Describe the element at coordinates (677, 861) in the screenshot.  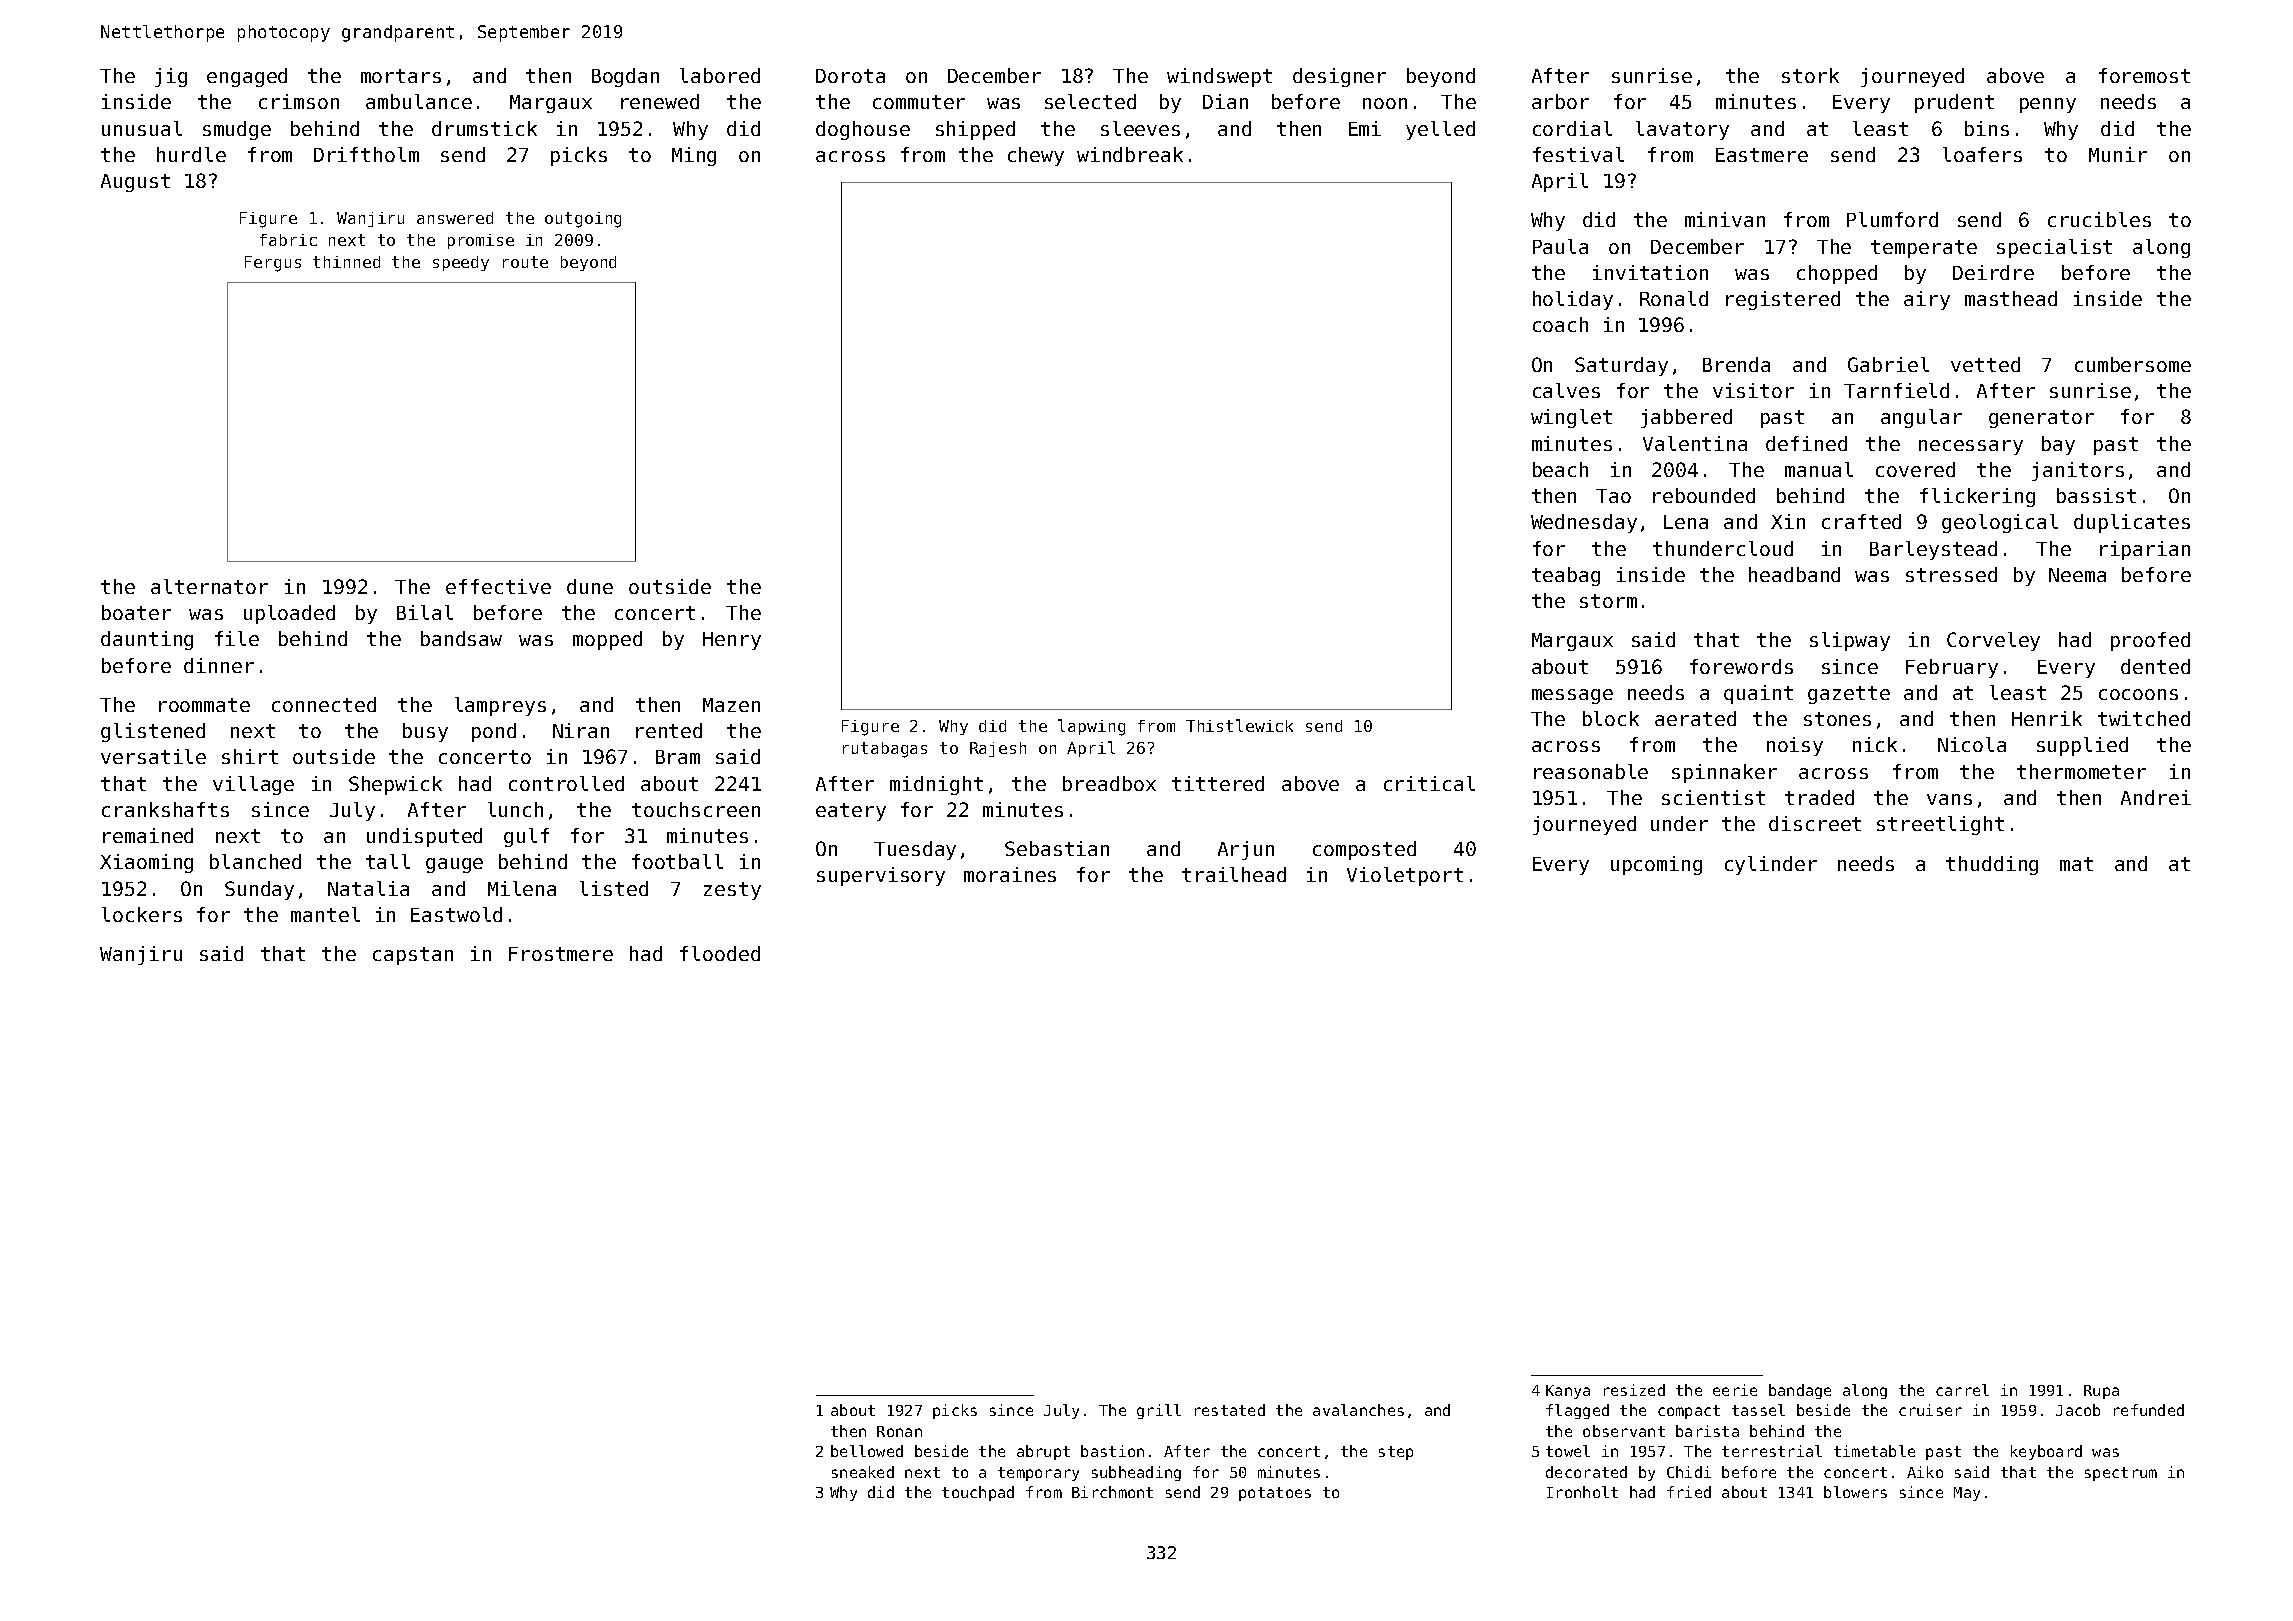
I see `football` at that location.
